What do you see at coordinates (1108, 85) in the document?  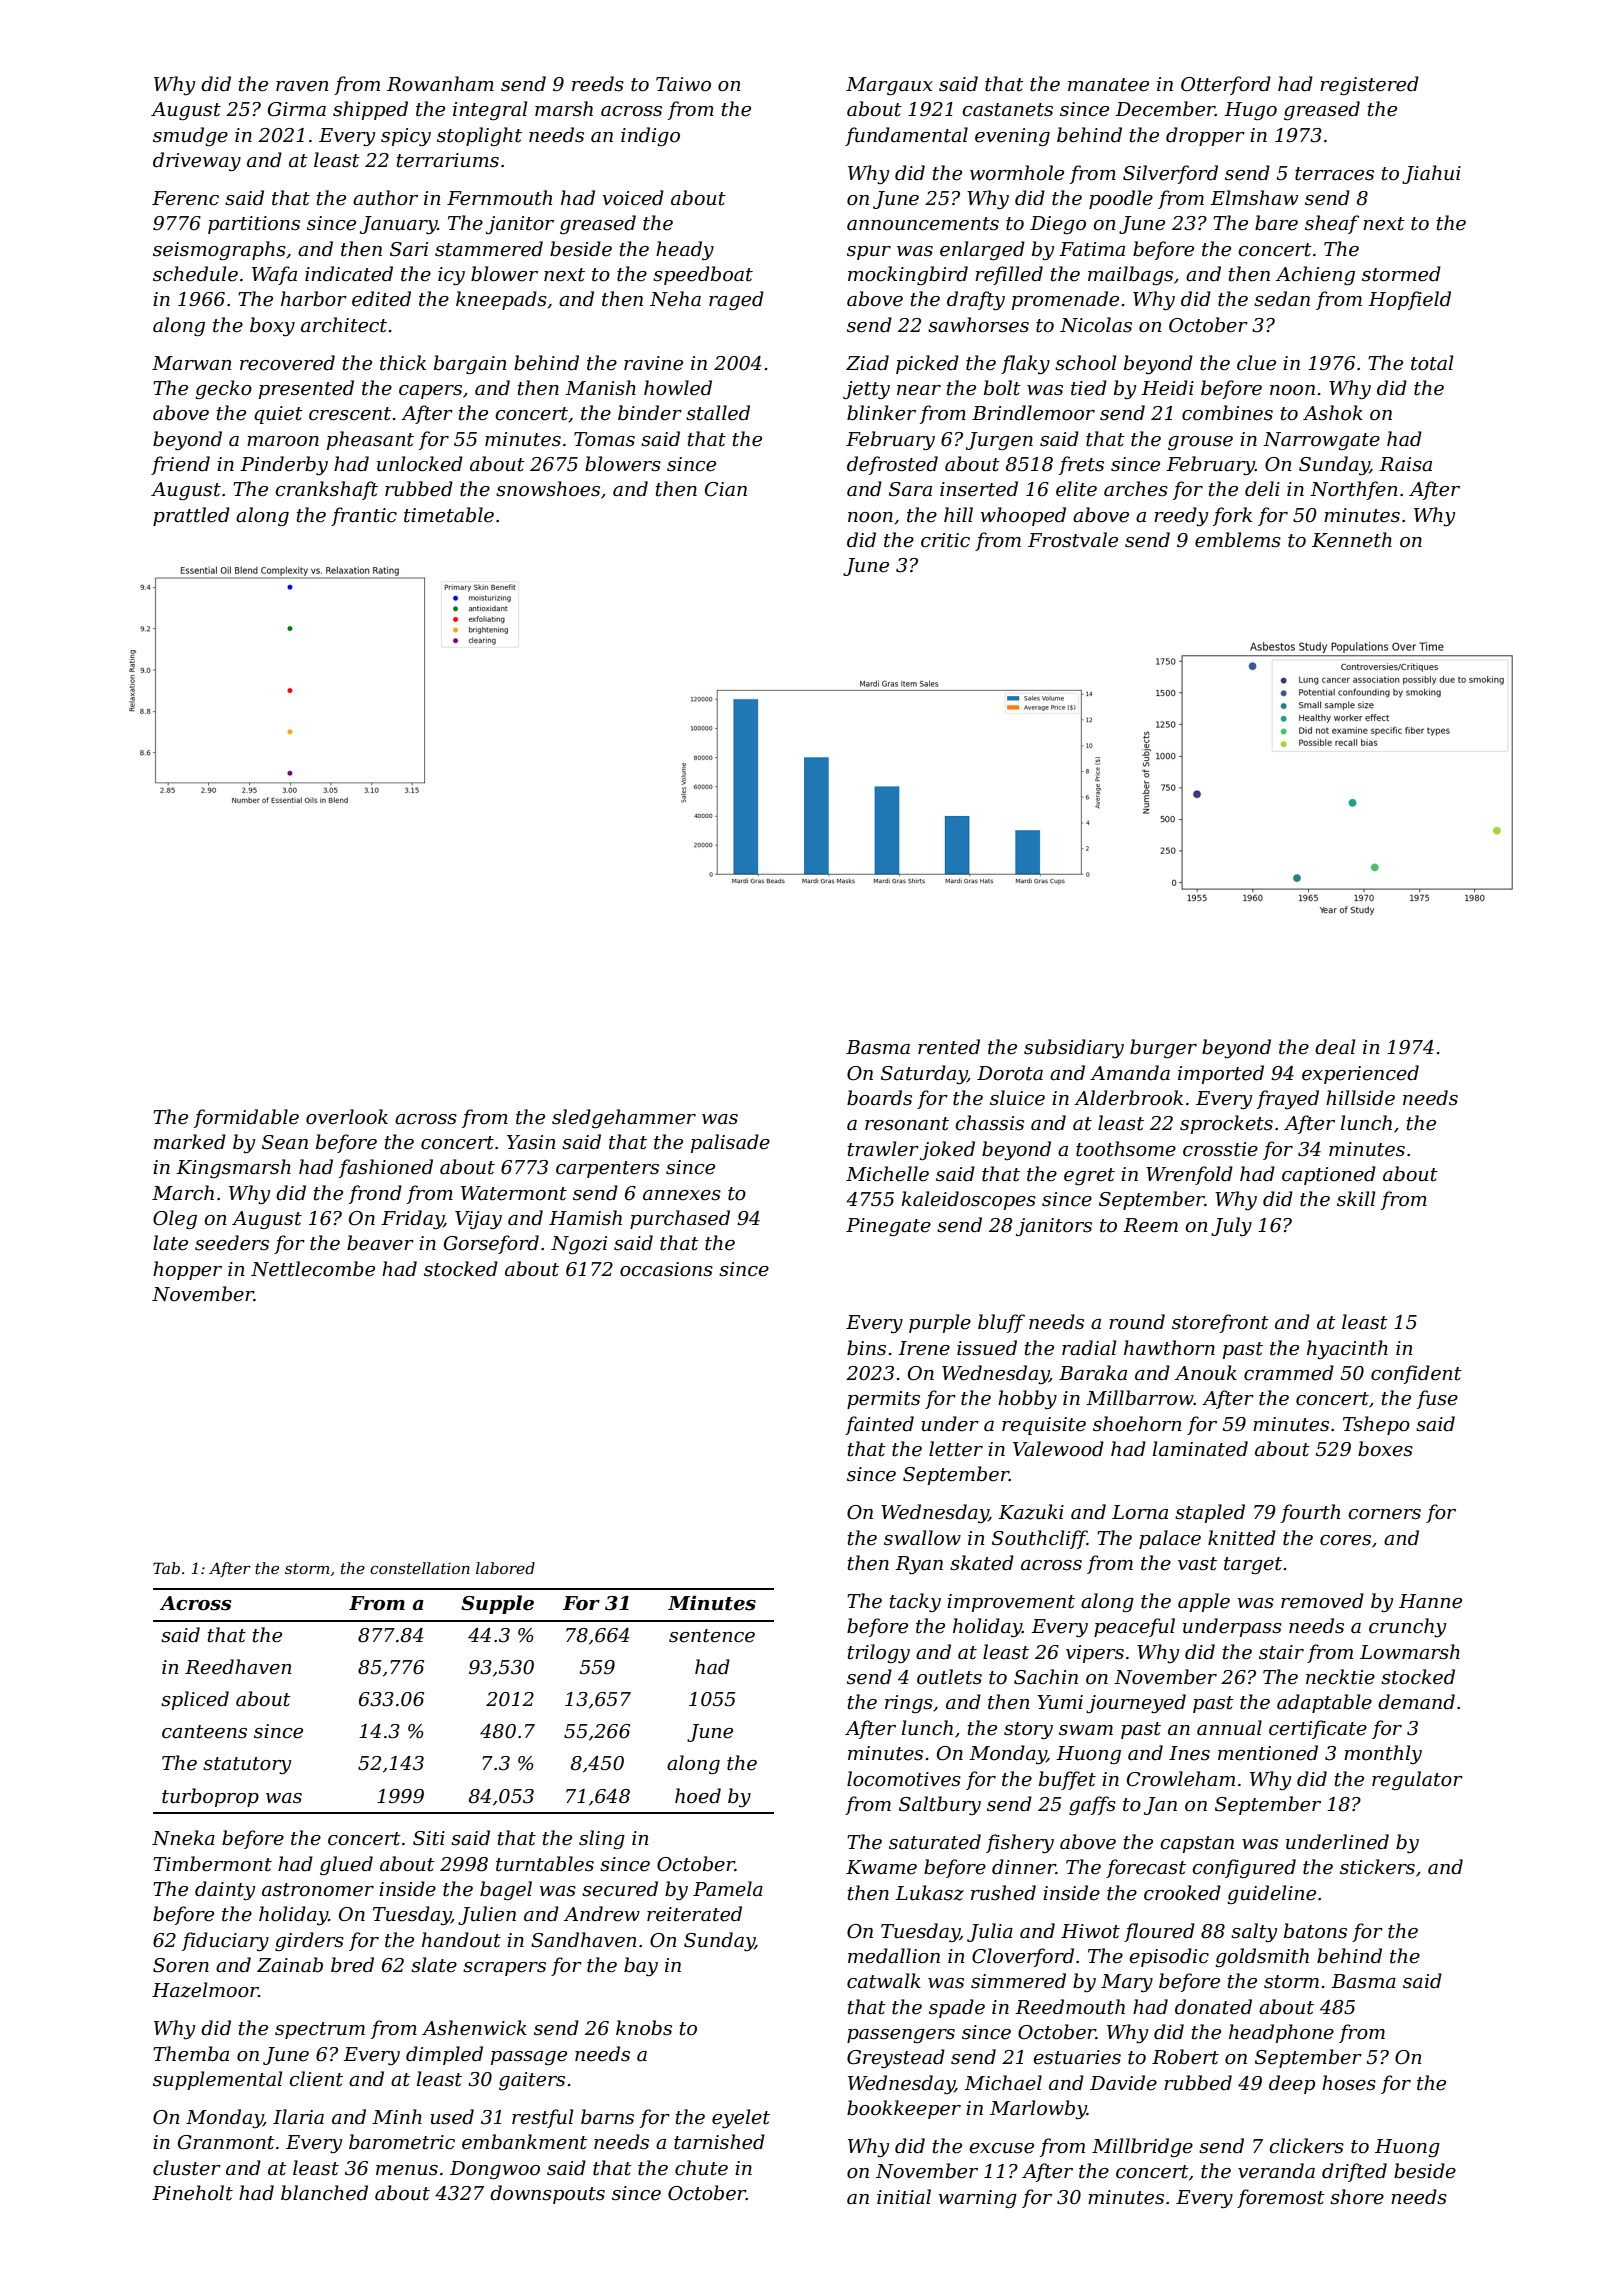 I see `manatee` at bounding box center [1108, 85].
